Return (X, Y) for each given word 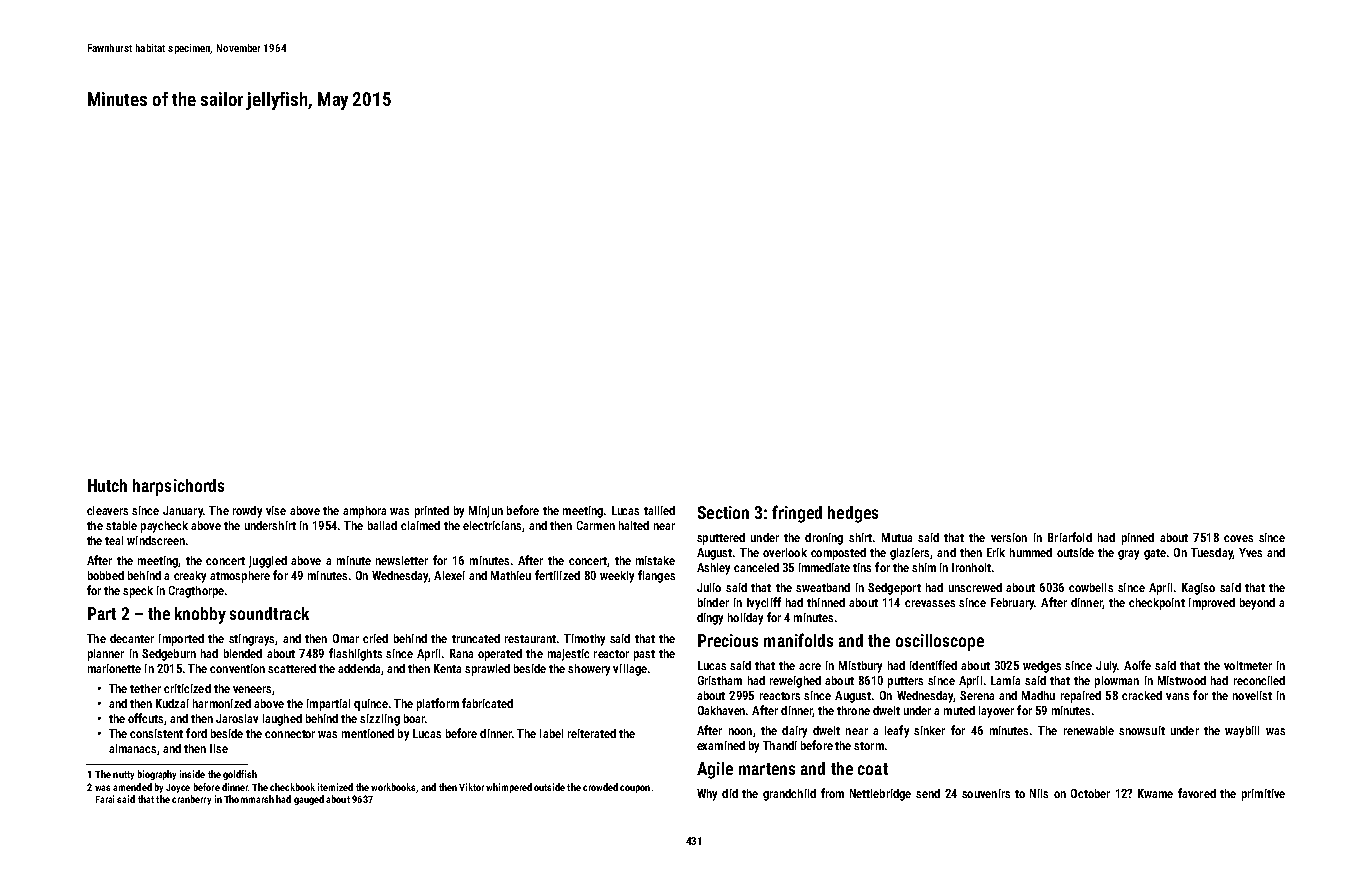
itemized (335, 787)
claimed (420, 525)
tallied (659, 510)
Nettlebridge (880, 795)
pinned (1138, 539)
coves (1238, 538)
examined (721, 745)
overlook (785, 552)
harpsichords (178, 487)
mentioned (368, 733)
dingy (710, 619)
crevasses (930, 603)
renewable (1089, 730)
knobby (200, 615)
